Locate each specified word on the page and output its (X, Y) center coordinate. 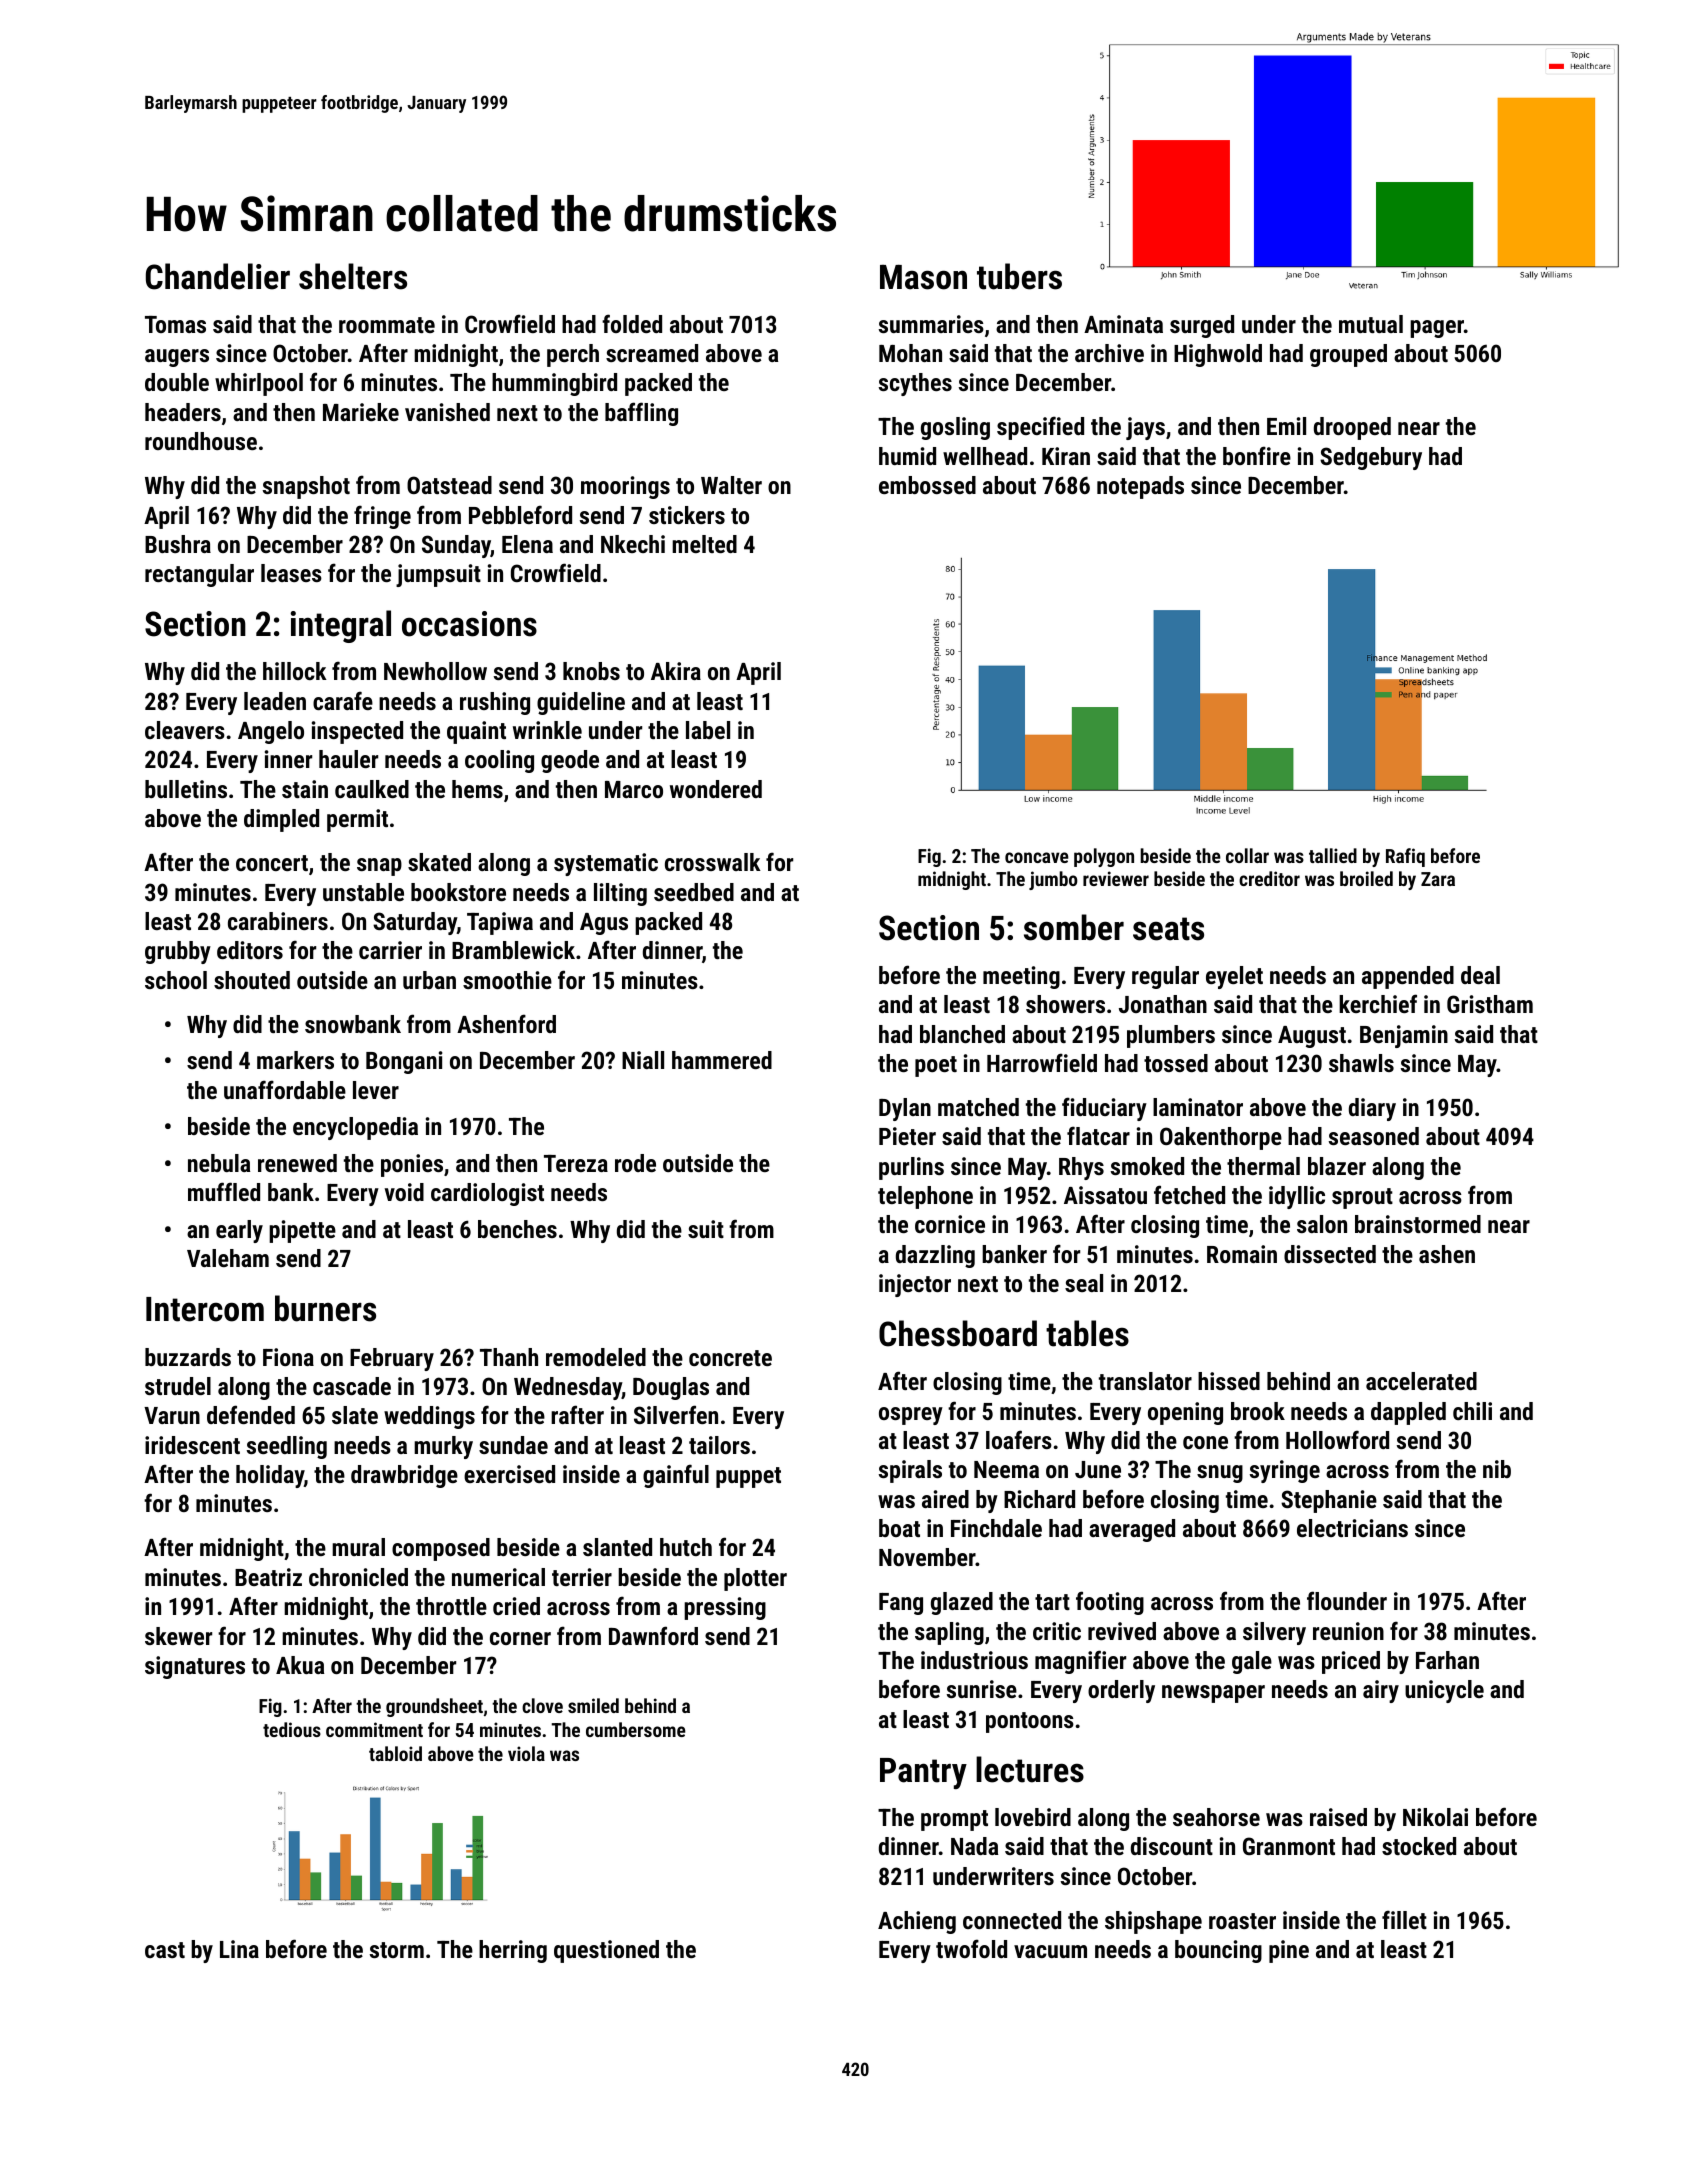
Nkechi (633, 544)
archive (1109, 353)
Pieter (907, 1136)
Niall (643, 1060)
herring (513, 1951)
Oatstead (449, 485)
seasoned (1374, 1136)
